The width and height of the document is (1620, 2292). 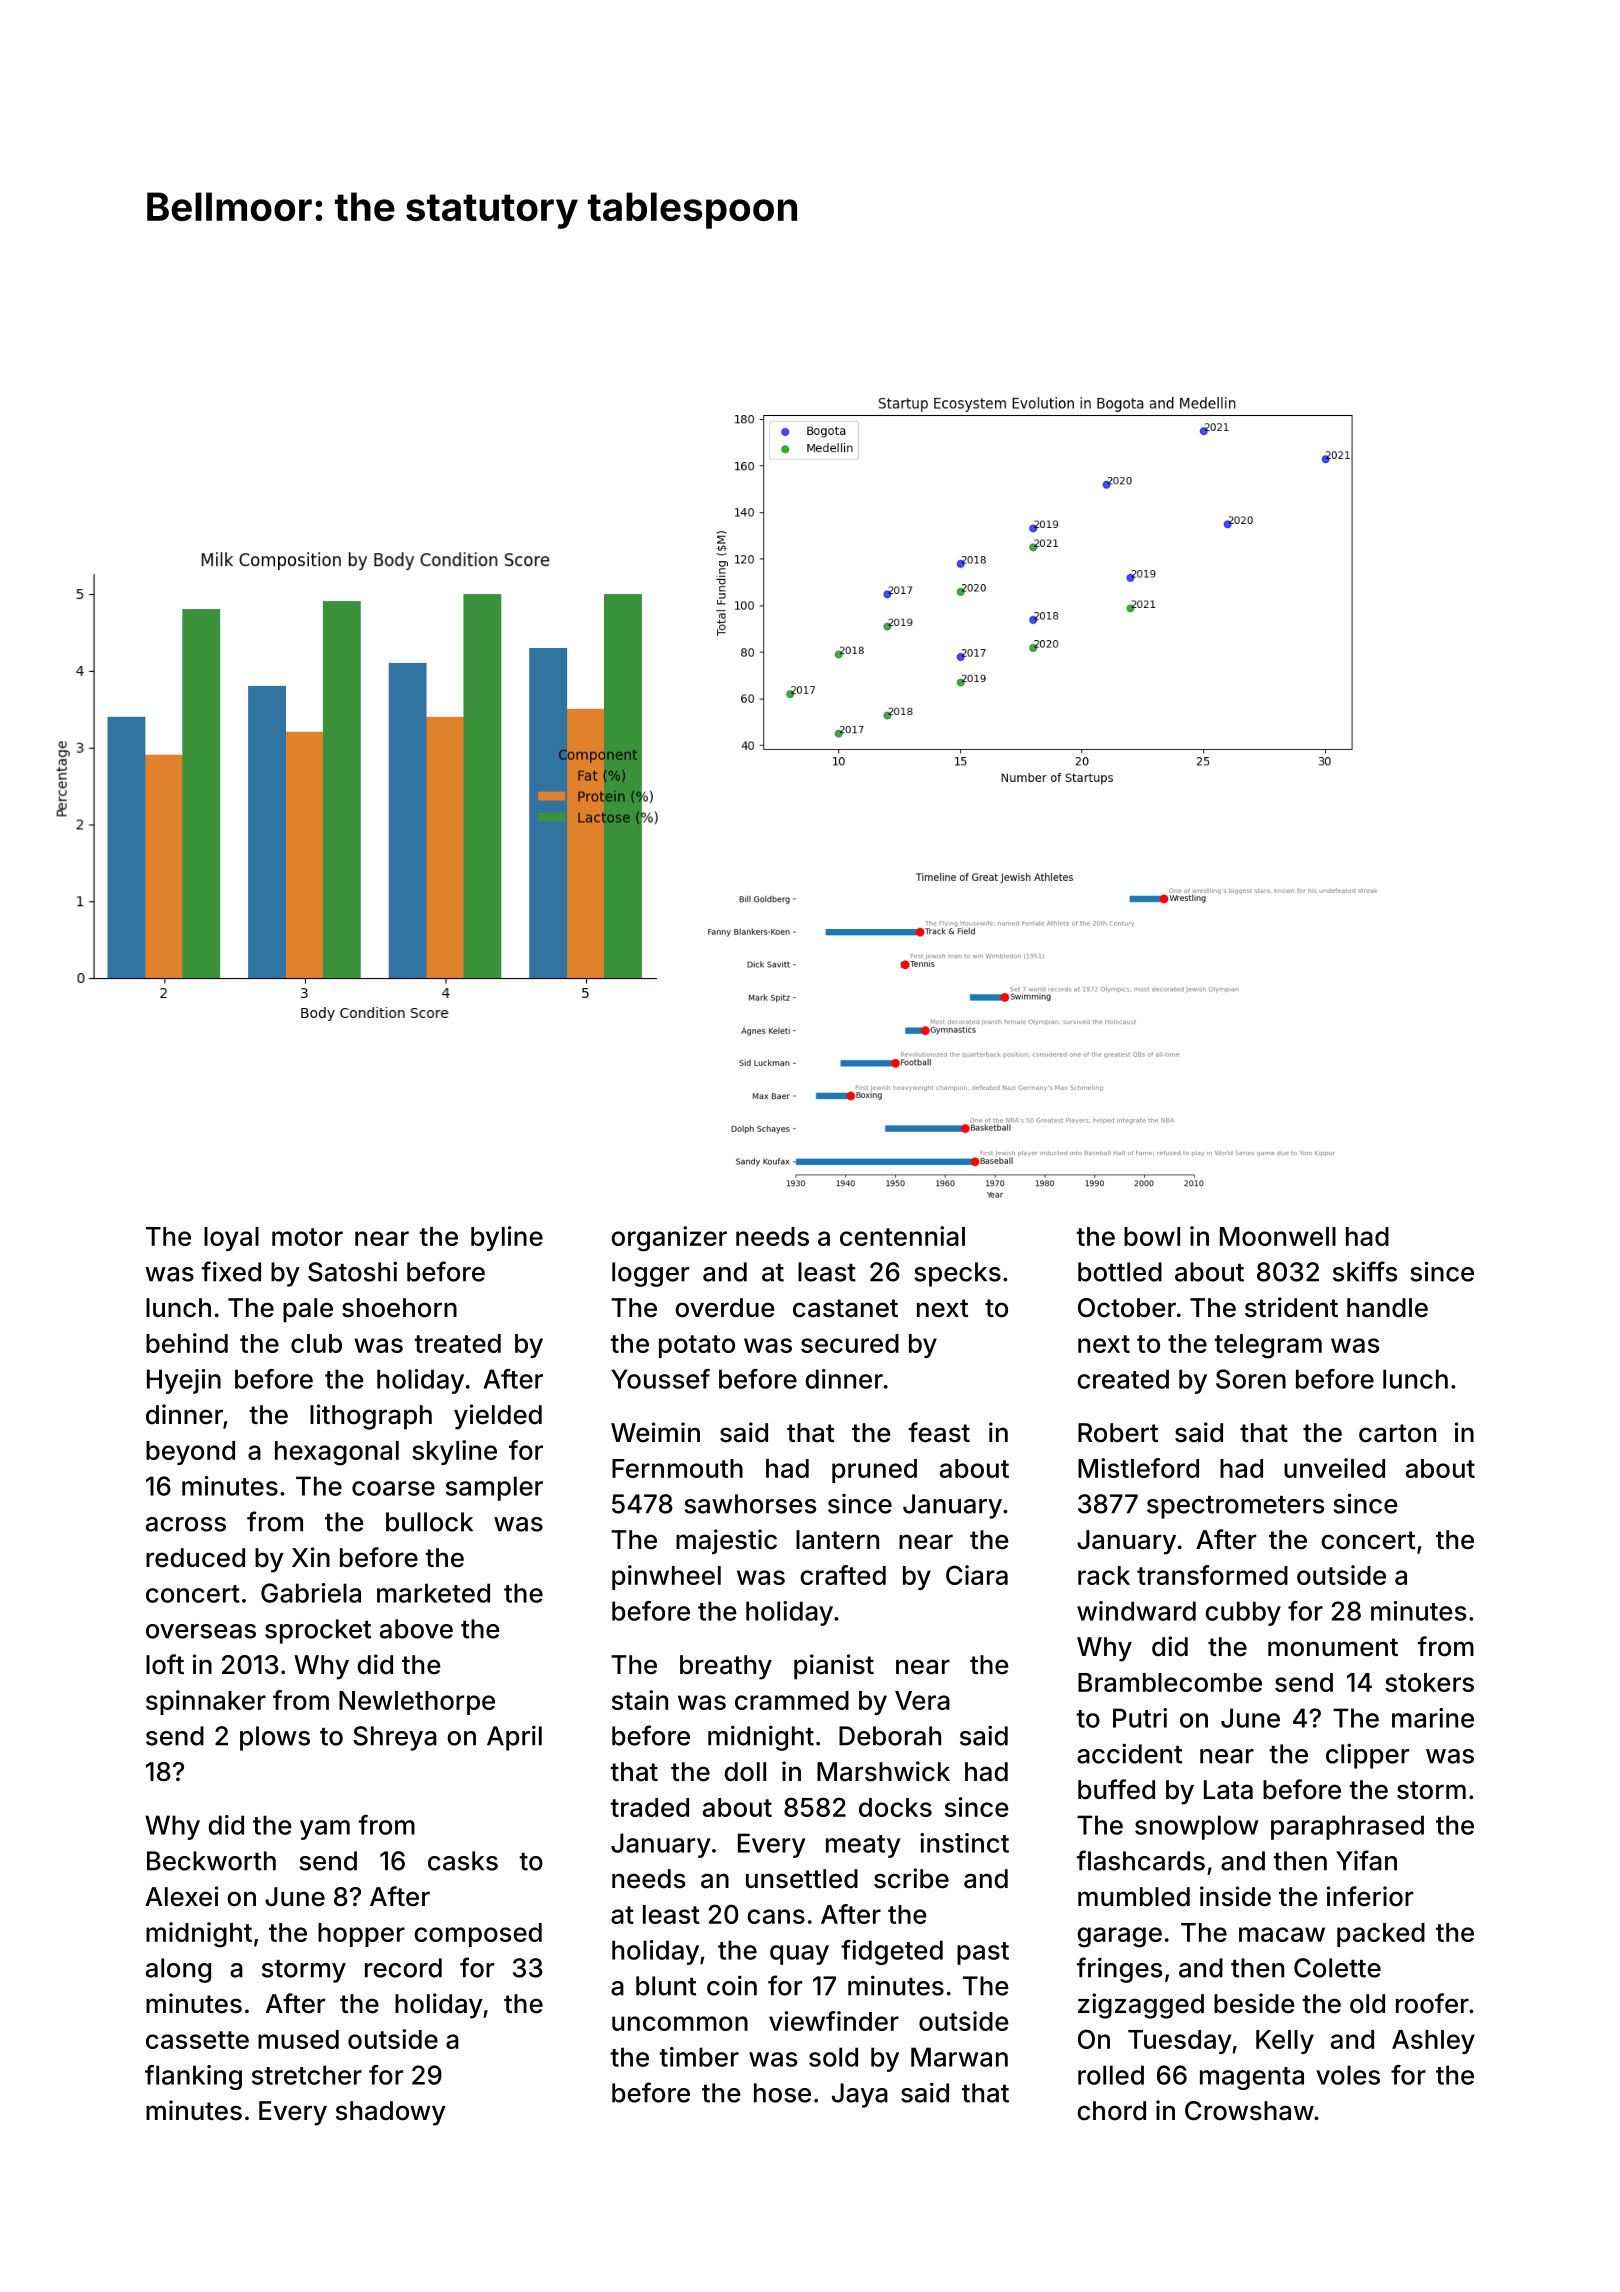 I want to click on Newlethorpe, so click(x=417, y=1703).
